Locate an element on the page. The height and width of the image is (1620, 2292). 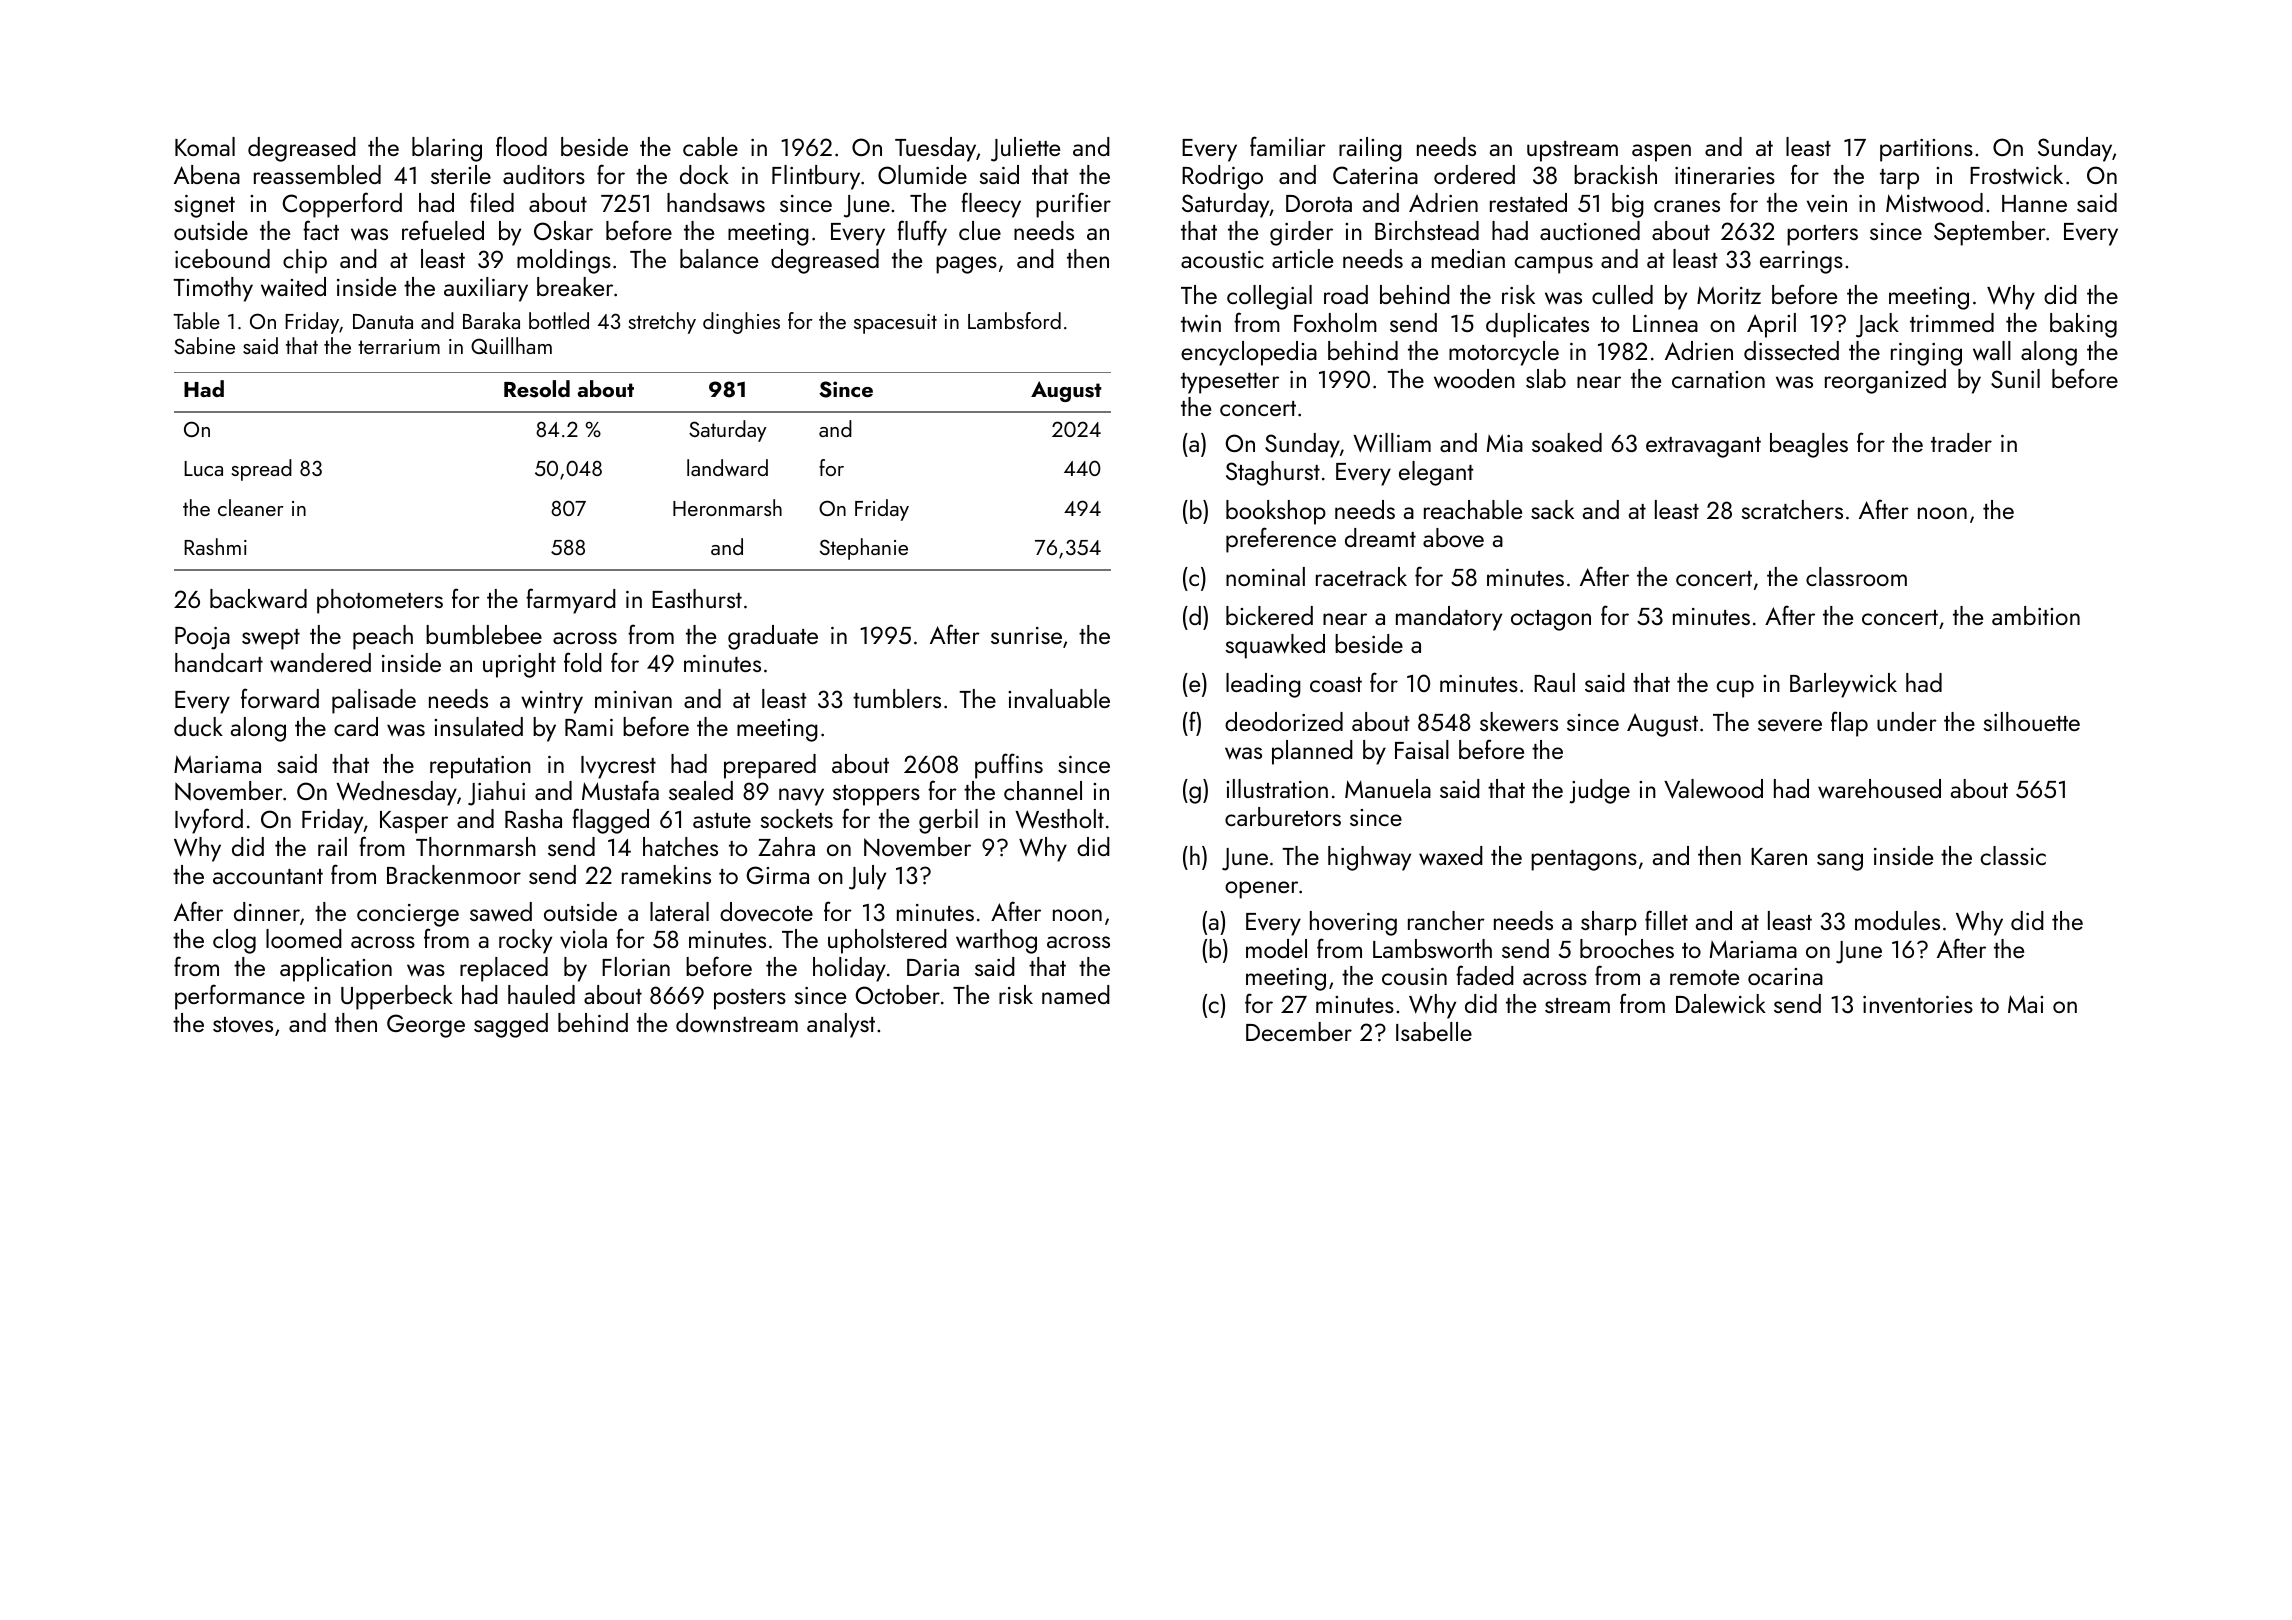
Flintbury is located at coordinates (816, 177).
